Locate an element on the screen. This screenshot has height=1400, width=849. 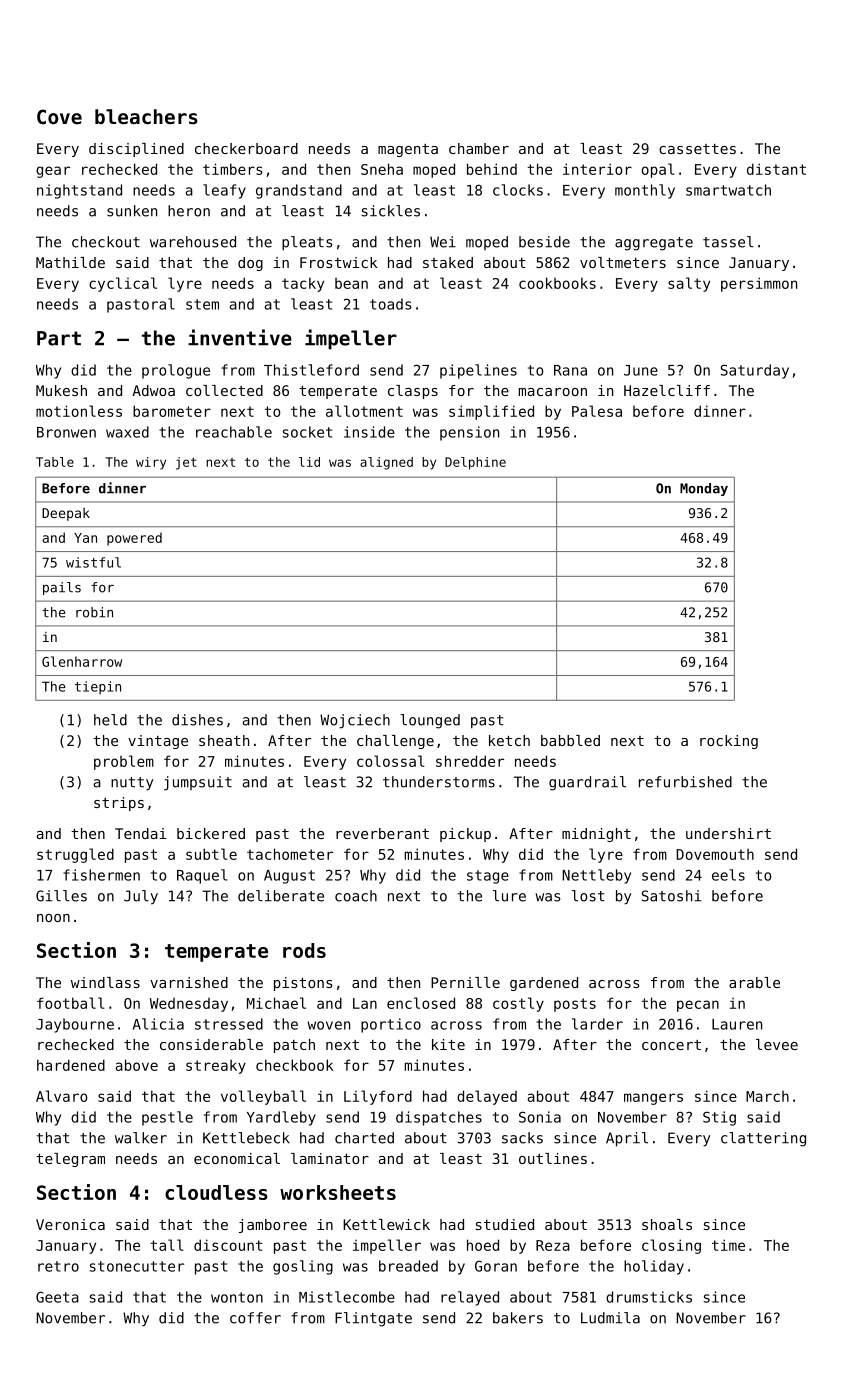
nightstand is located at coordinates (79, 191).
